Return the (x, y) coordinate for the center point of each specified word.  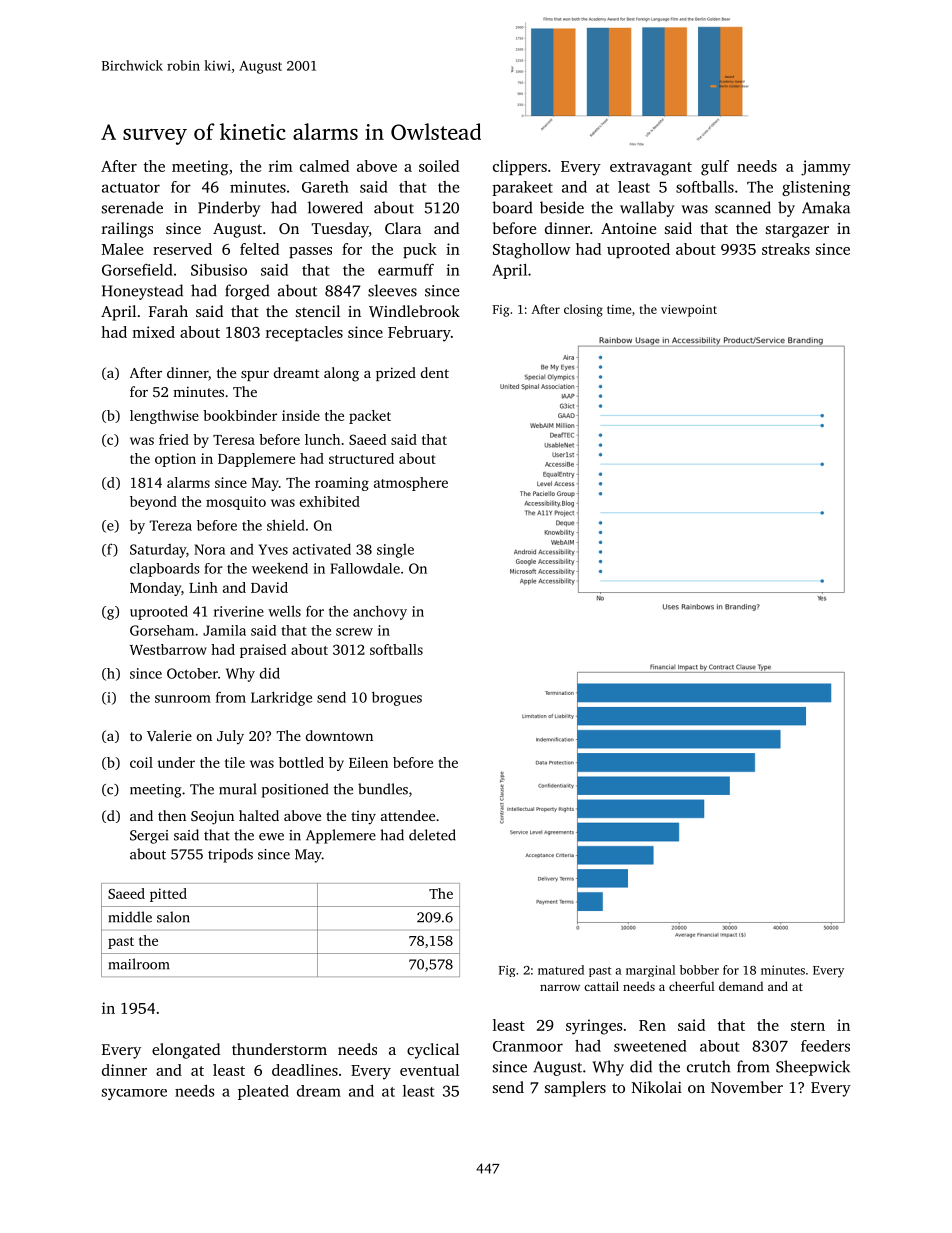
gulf (715, 168)
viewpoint (689, 311)
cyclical (433, 1051)
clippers (520, 167)
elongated (186, 1051)
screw (354, 632)
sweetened (650, 1046)
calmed (324, 166)
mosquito (236, 503)
